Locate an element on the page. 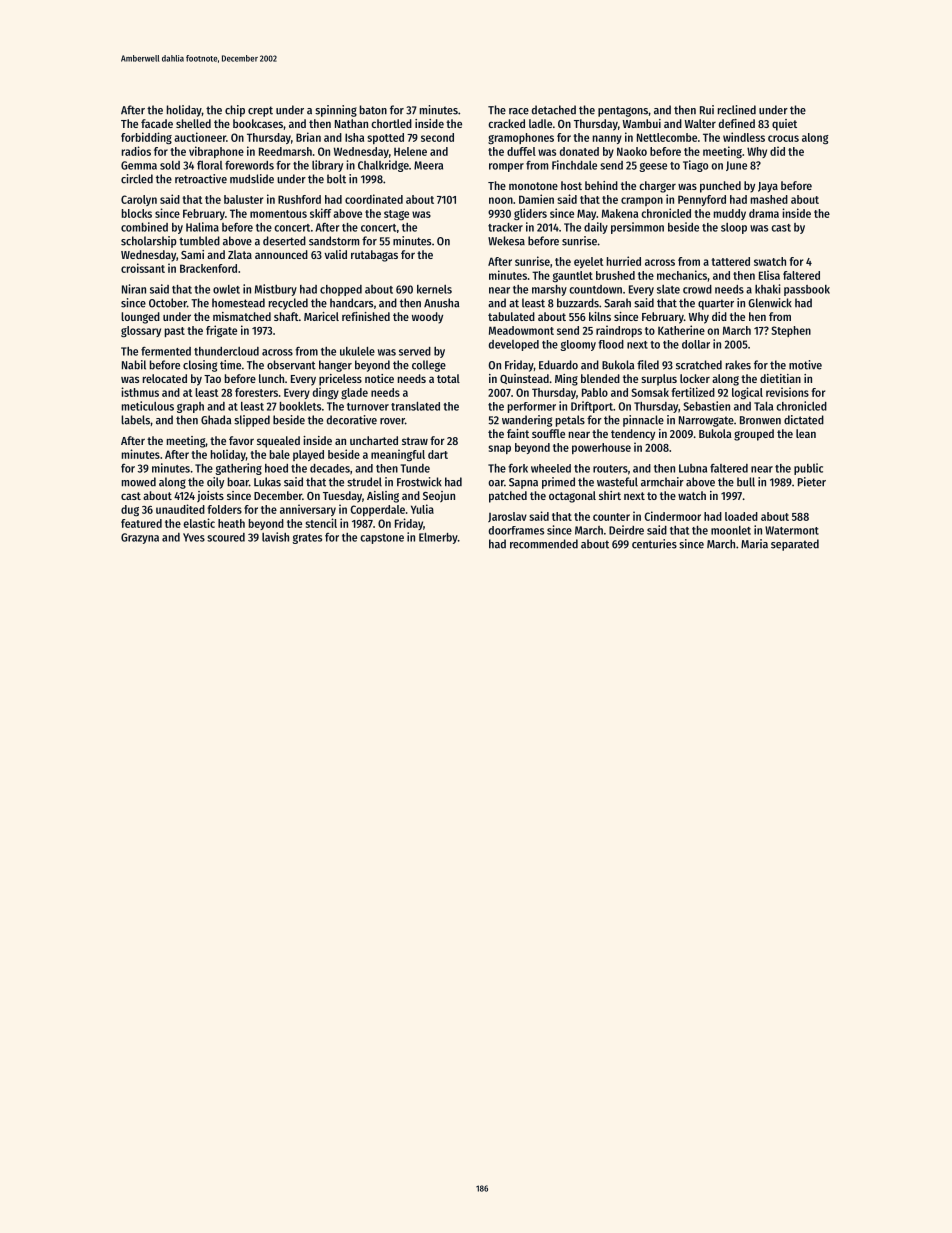  Halima is located at coordinates (202, 227).
